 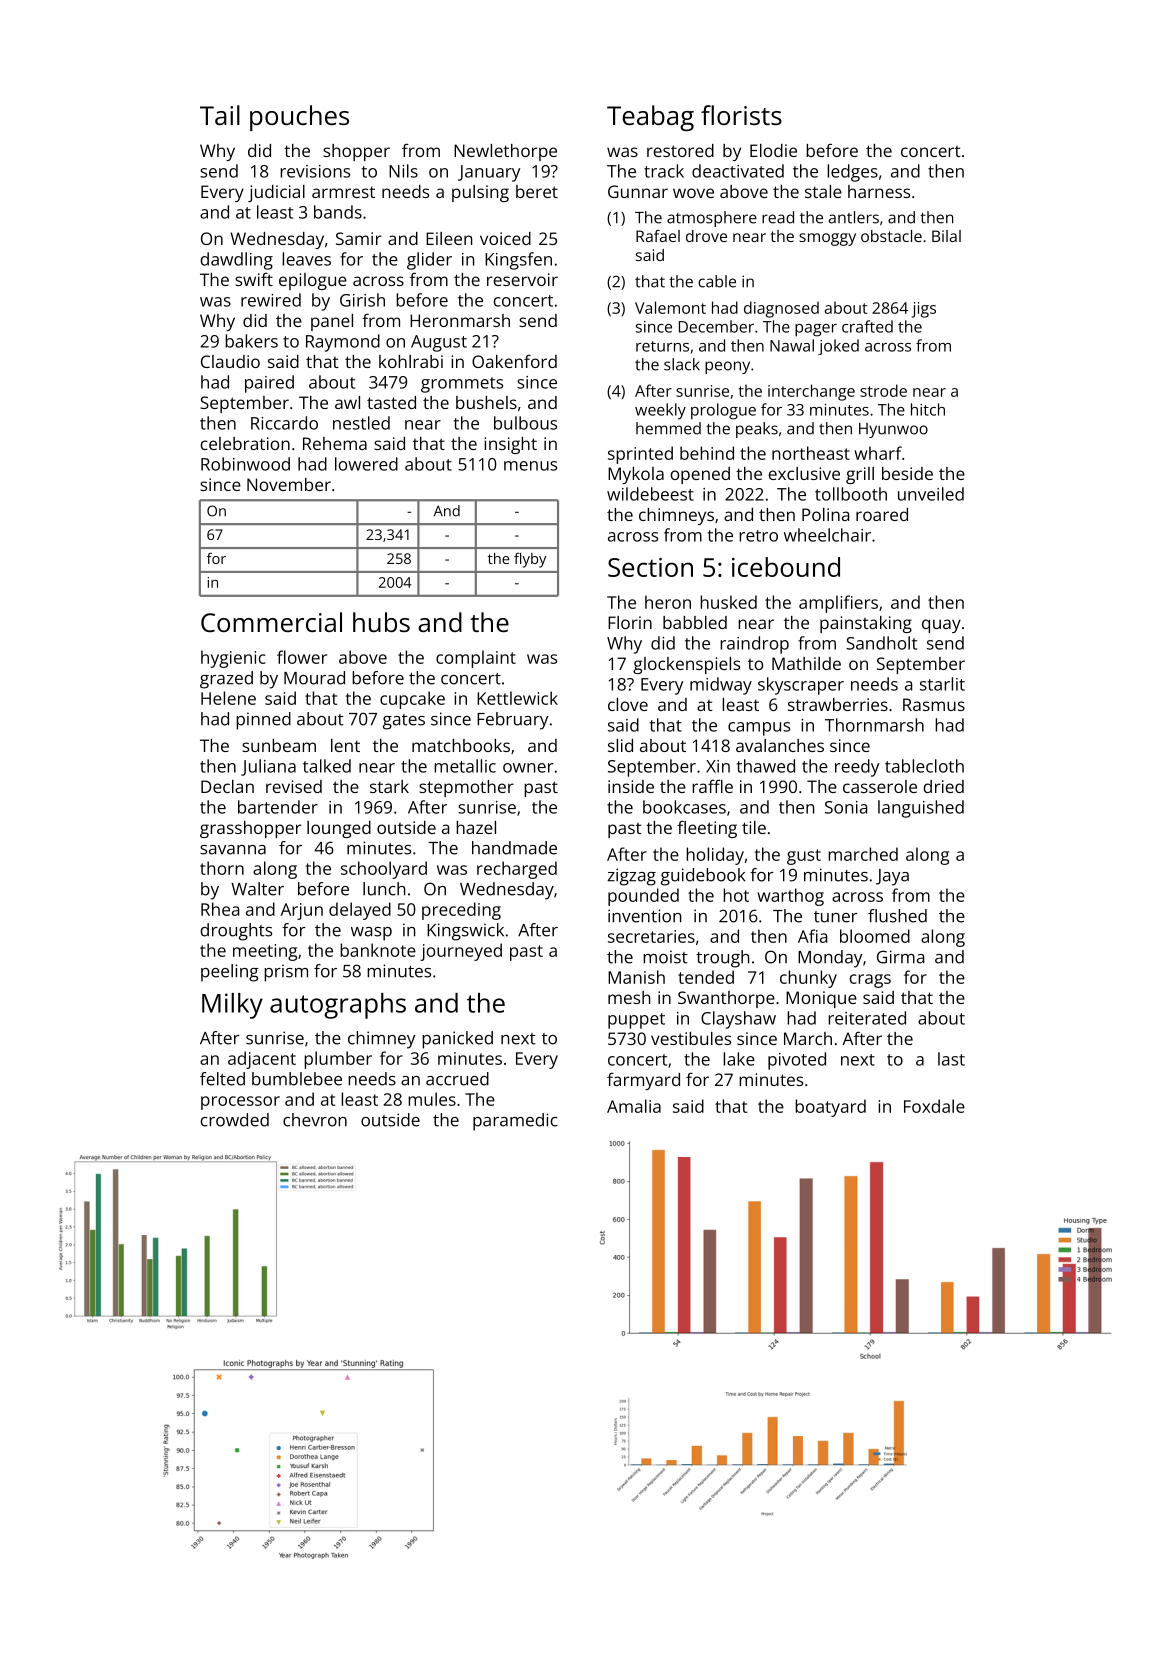 I want to click on florists, so click(x=741, y=115).
